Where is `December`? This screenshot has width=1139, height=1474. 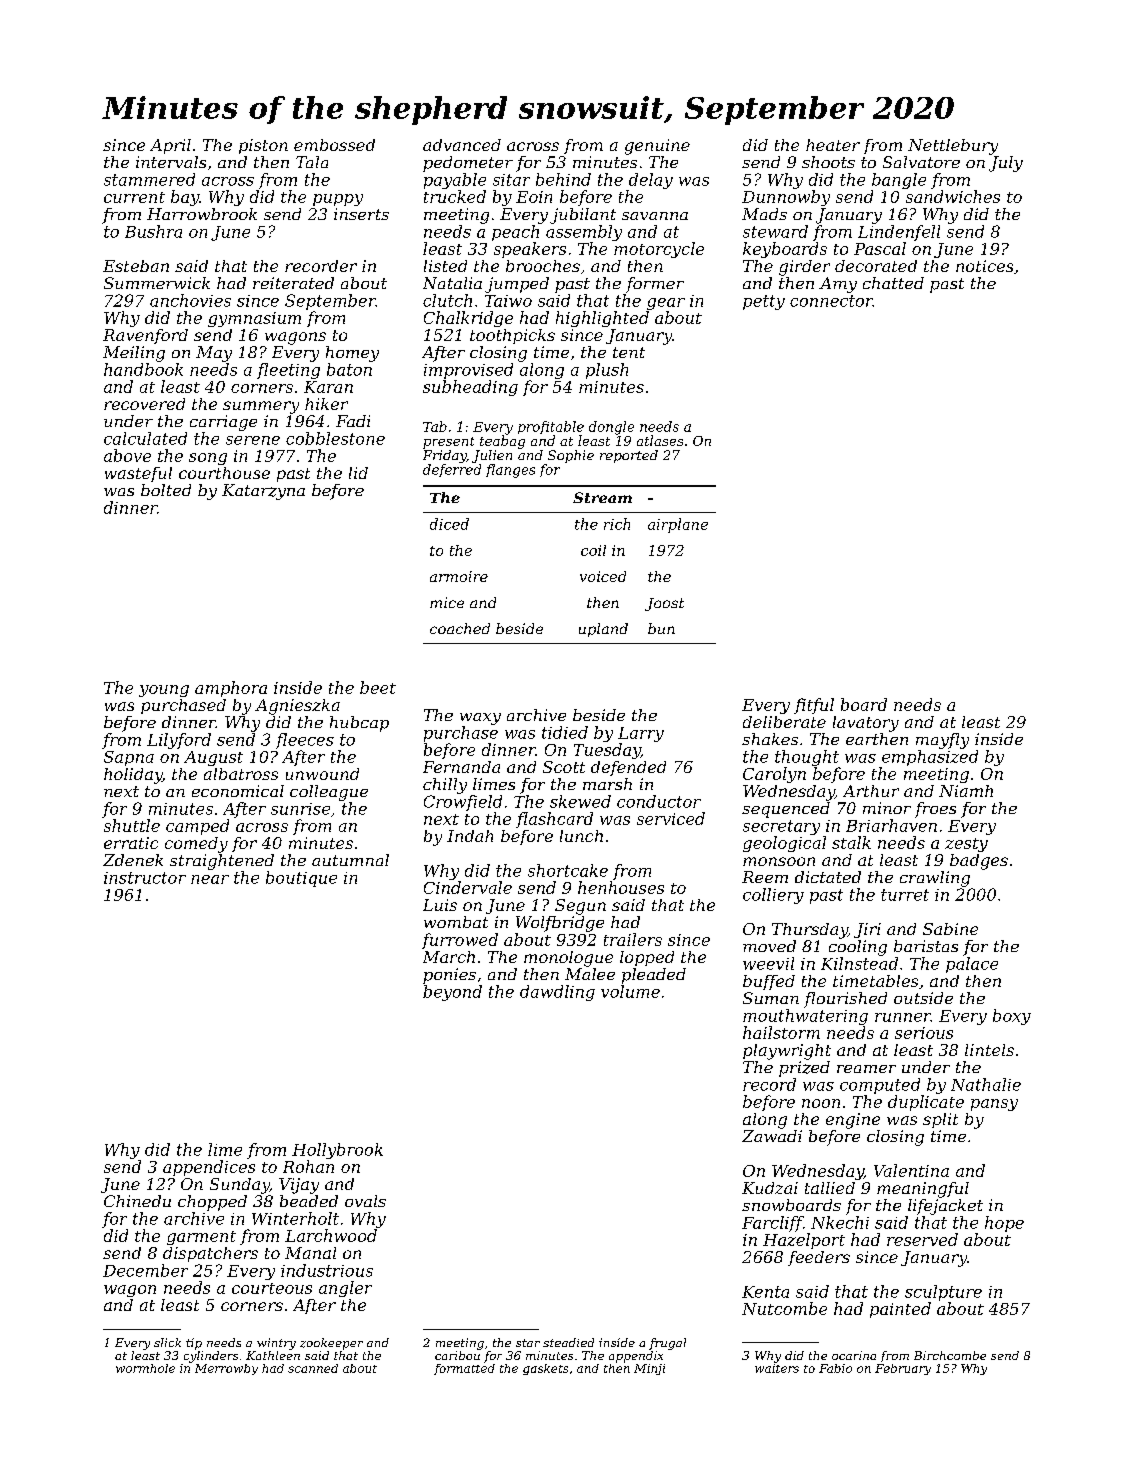
December is located at coordinates (145, 1270).
